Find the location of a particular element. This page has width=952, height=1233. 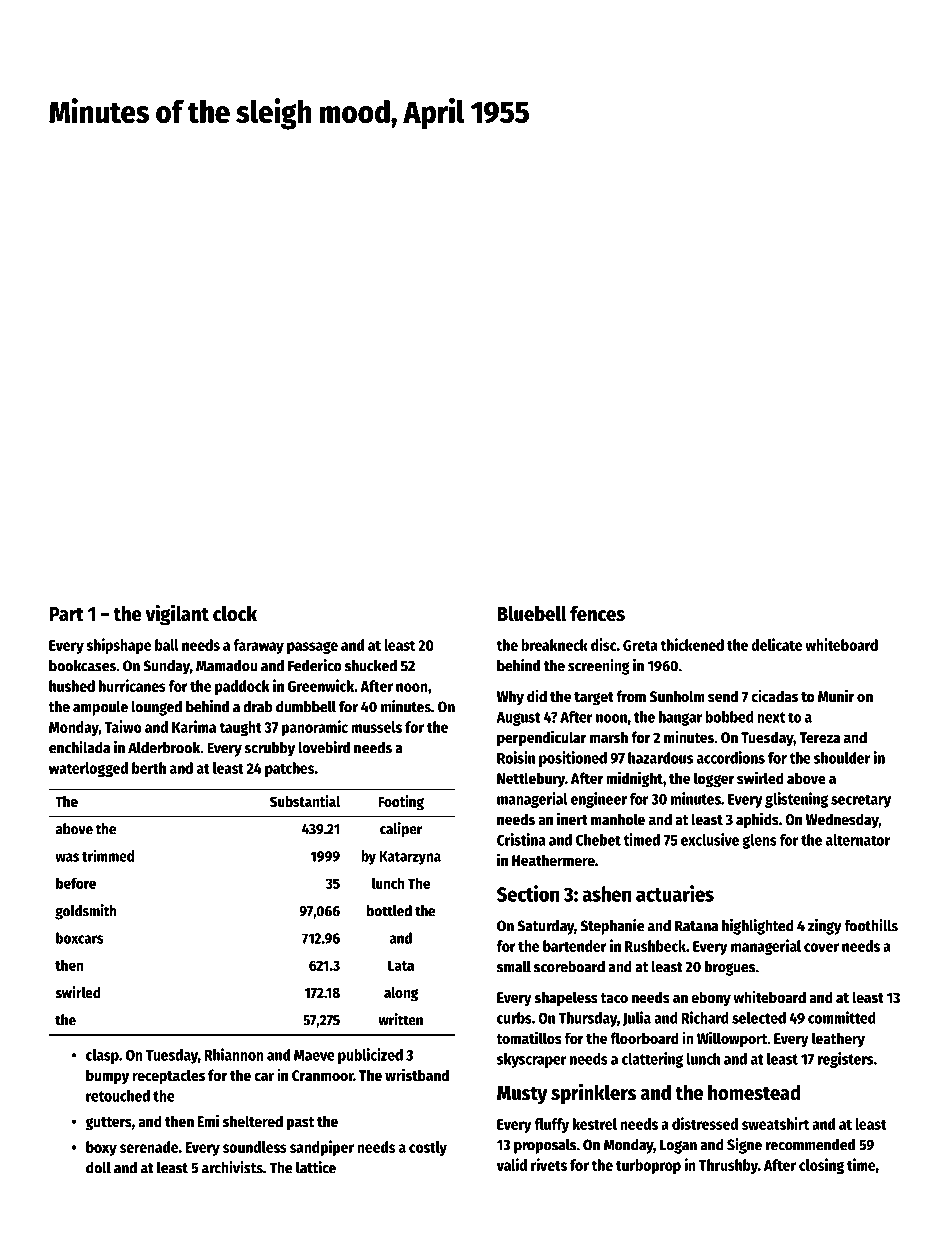

sprinklers is located at coordinates (593, 1094).
